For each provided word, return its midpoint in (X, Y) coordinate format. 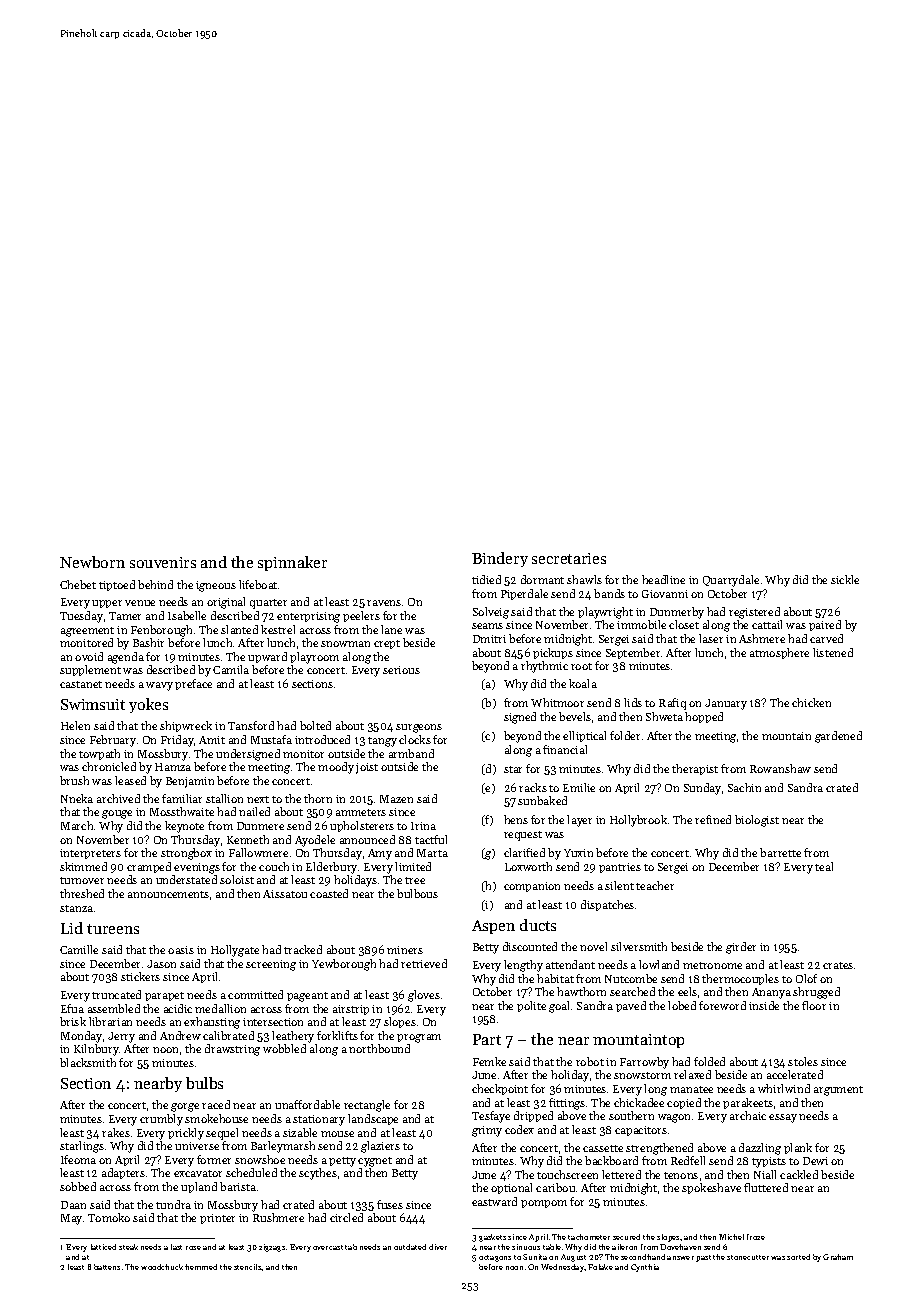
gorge (185, 1107)
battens (107, 1267)
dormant (542, 579)
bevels (575, 716)
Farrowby (644, 1063)
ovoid (89, 656)
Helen (75, 725)
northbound (379, 1048)
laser (711, 638)
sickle (845, 579)
